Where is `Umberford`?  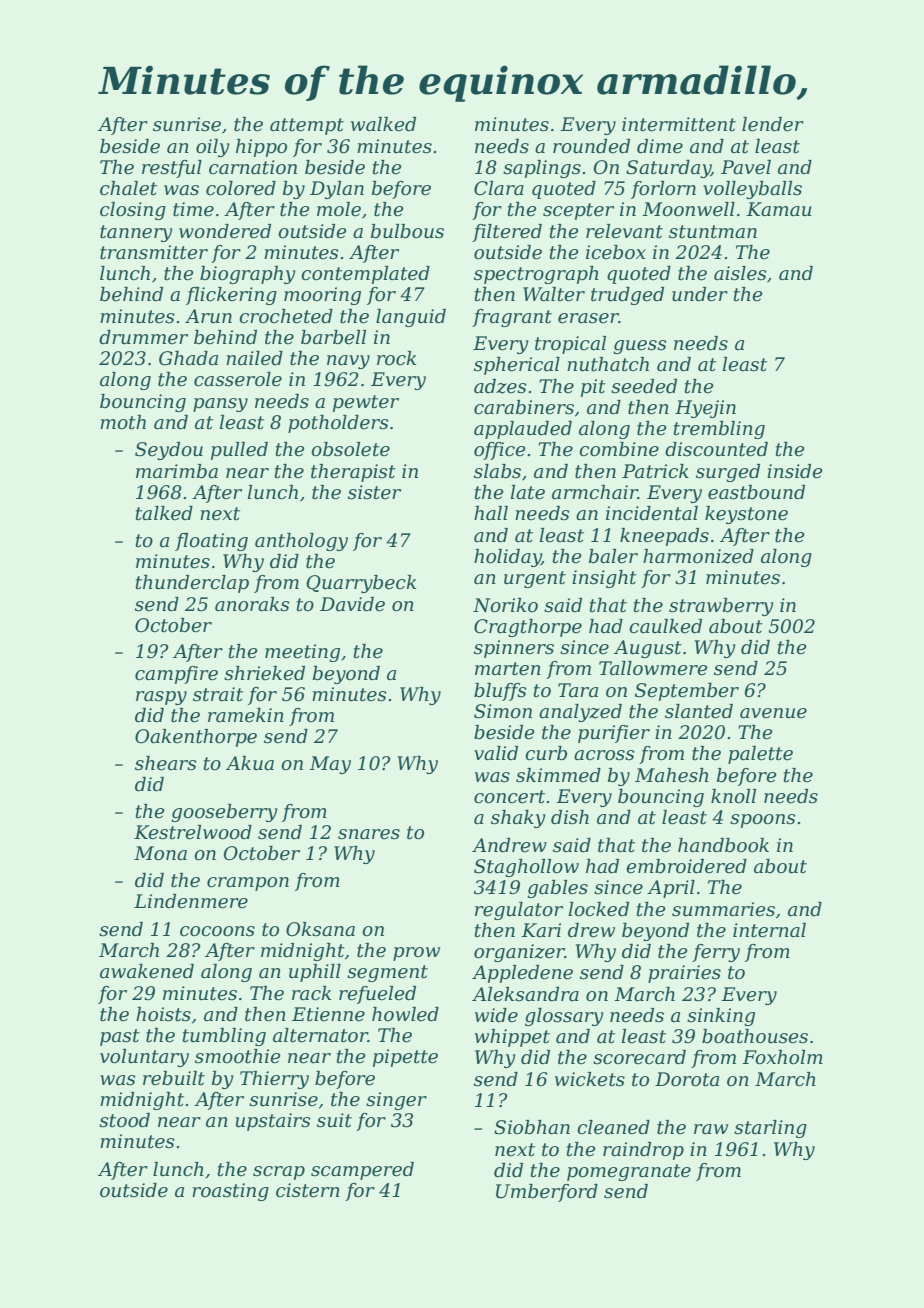
Umberford is located at coordinates (547, 1193).
